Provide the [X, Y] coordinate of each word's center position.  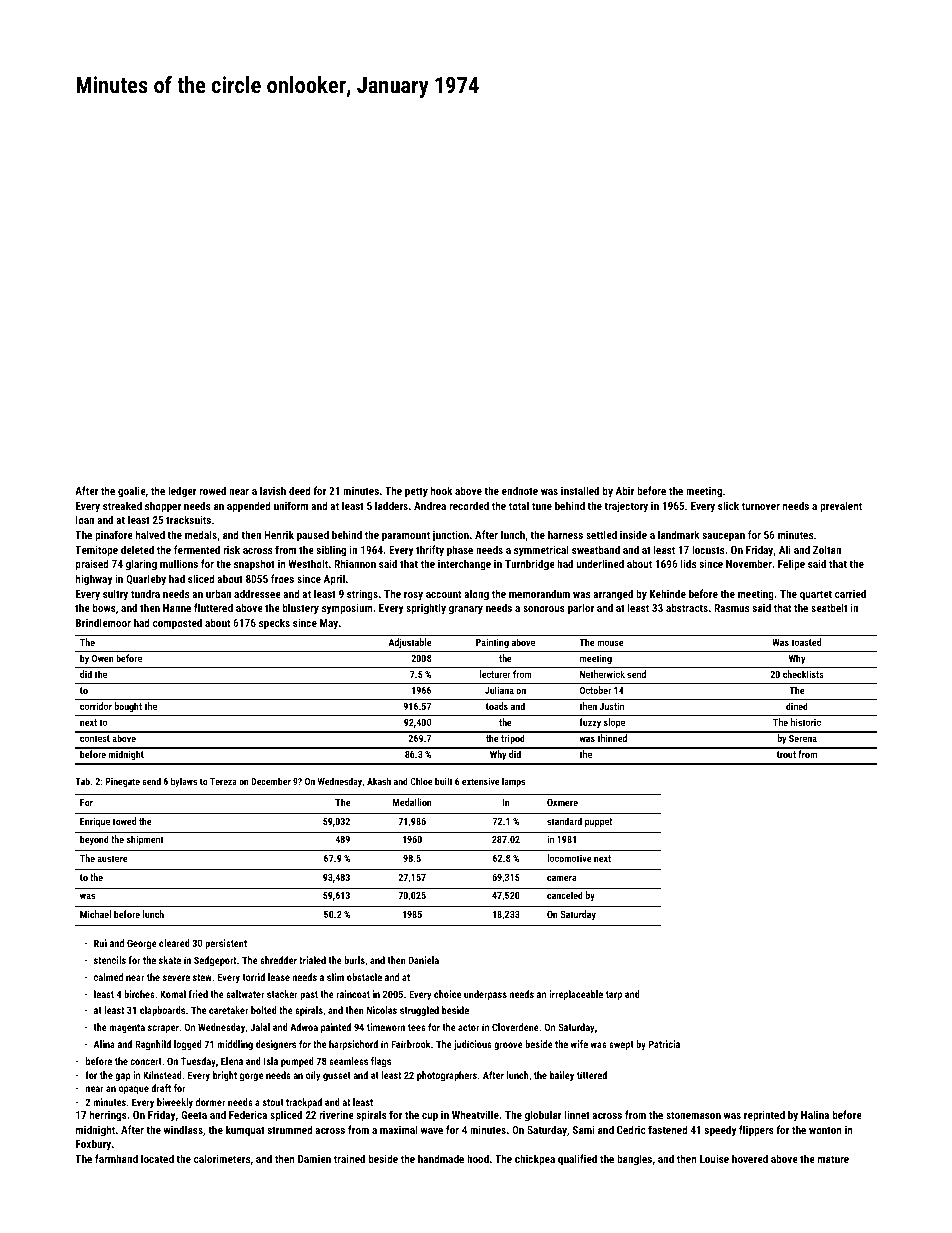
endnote [520, 490]
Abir [625, 490]
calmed [108, 977]
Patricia [664, 1044]
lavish [273, 490]
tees [417, 1027]
